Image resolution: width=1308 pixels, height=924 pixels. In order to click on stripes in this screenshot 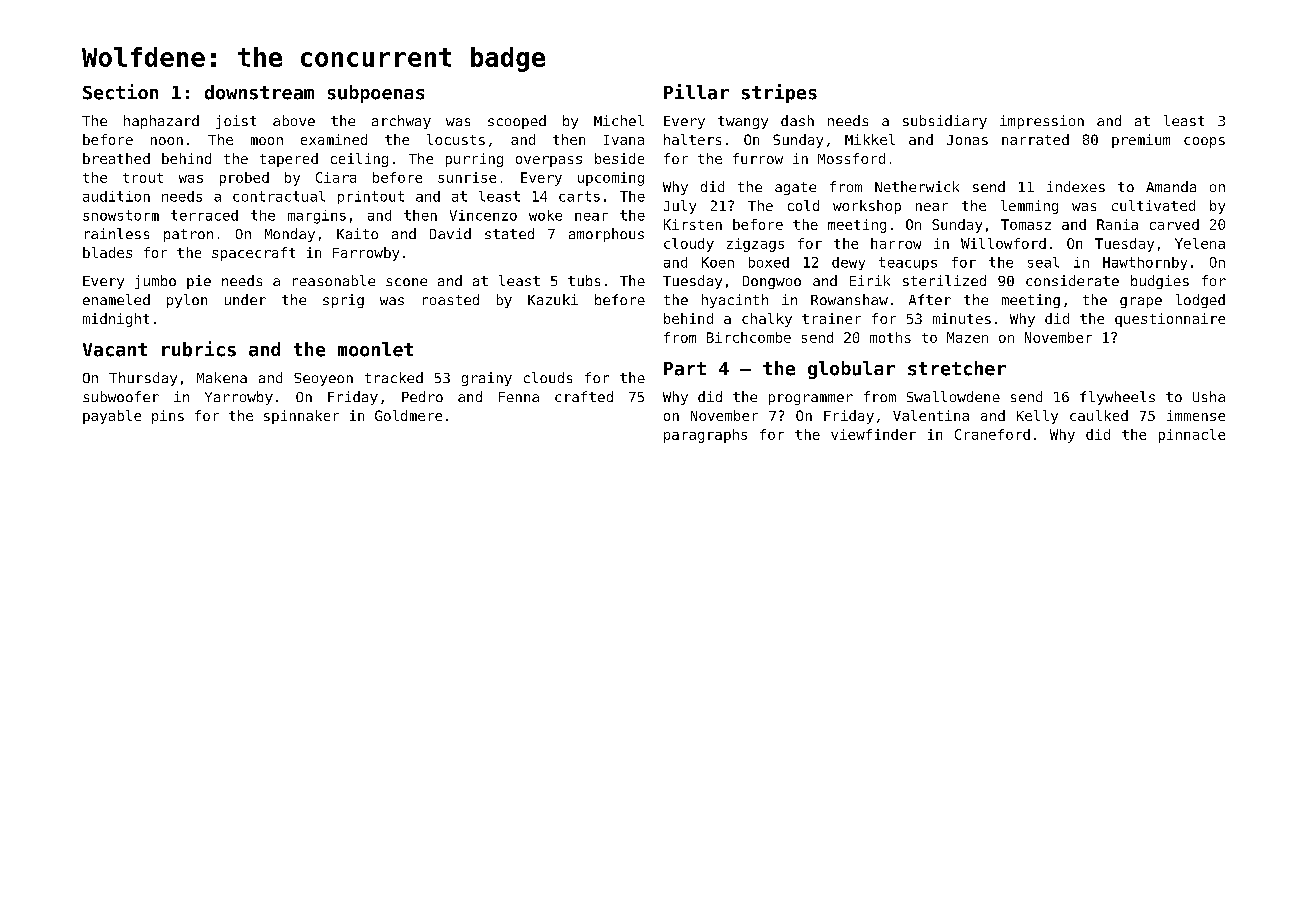, I will do `click(779, 93)`.
